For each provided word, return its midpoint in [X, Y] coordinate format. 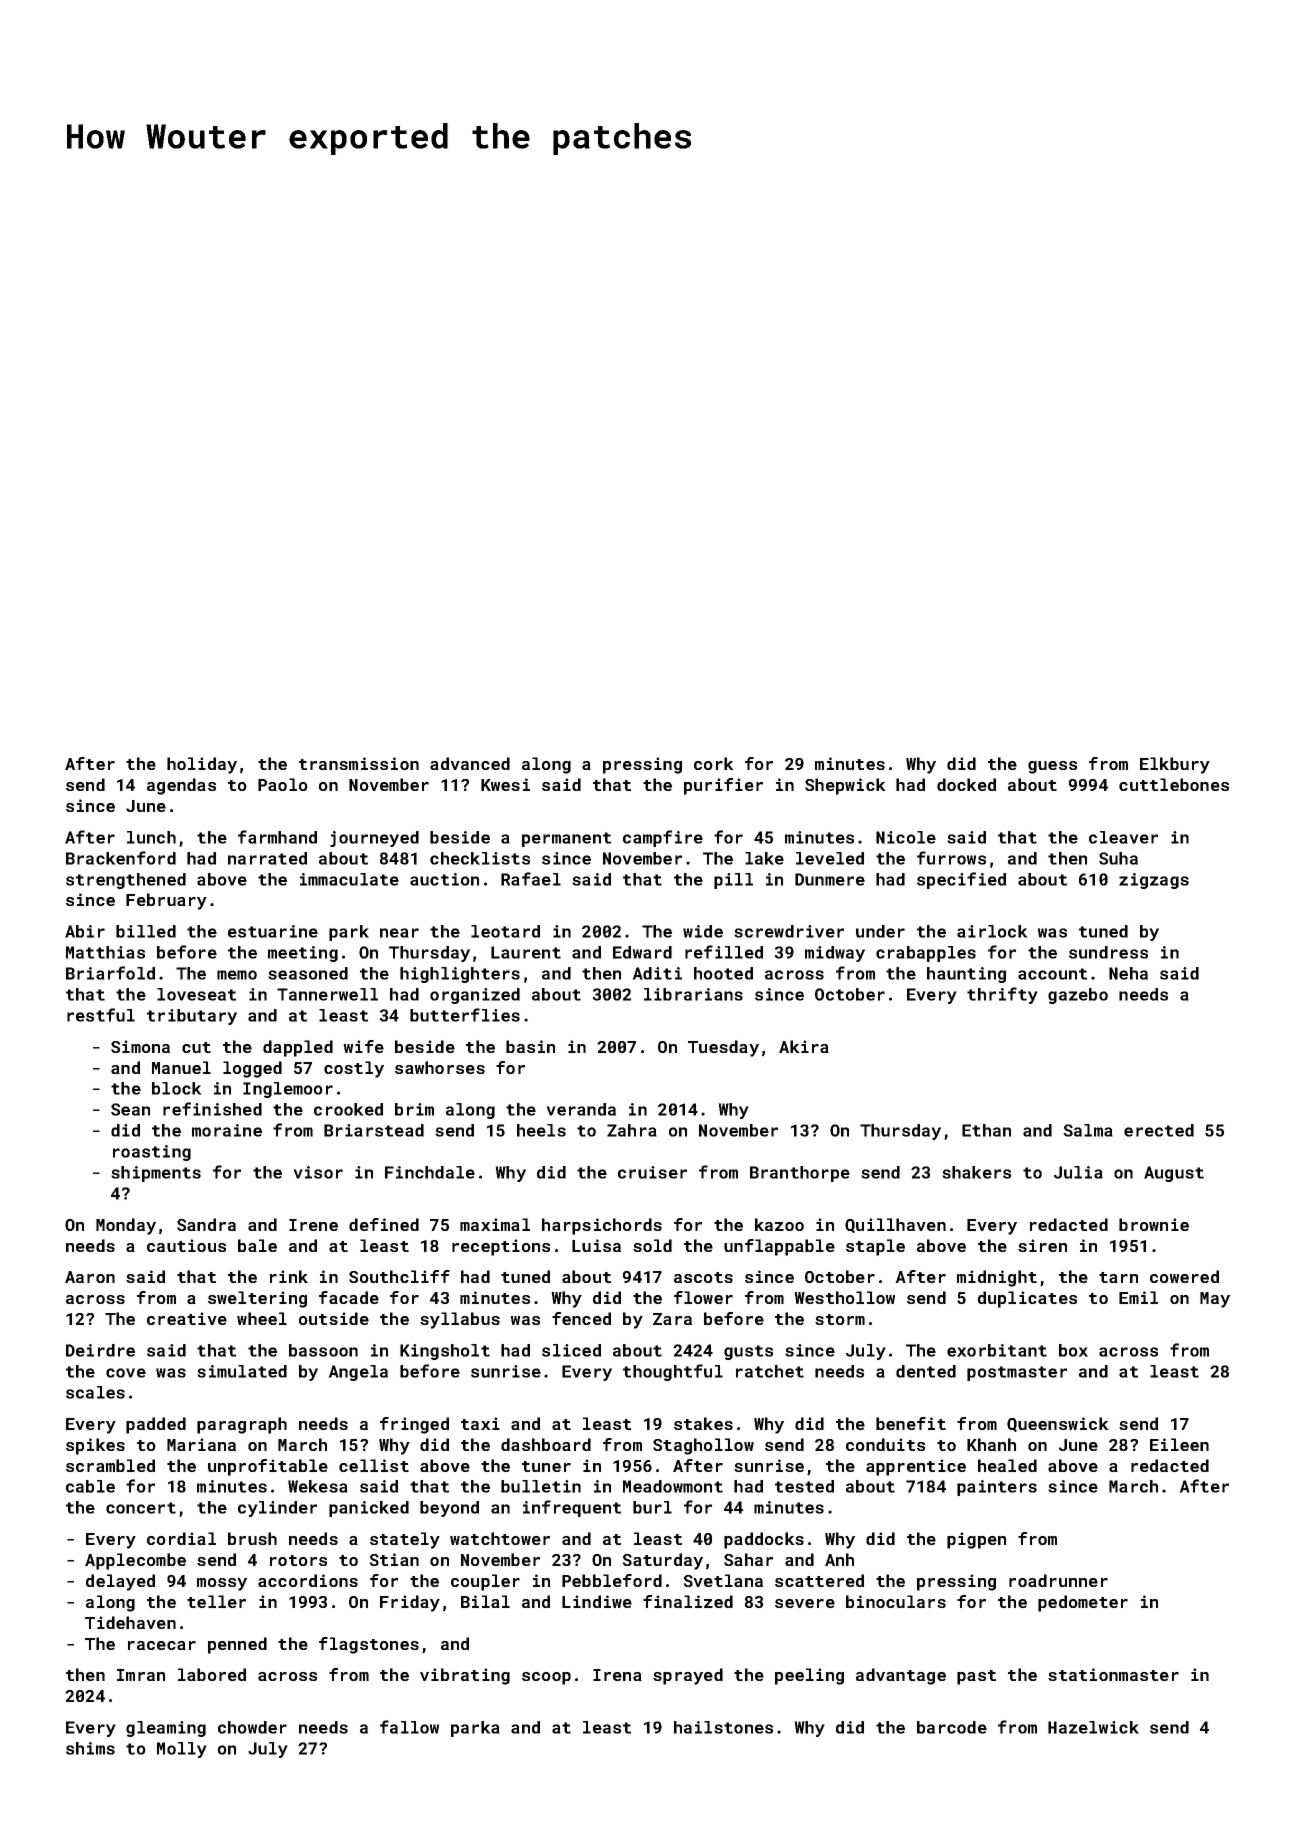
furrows [951, 858]
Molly [182, 1750]
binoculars [896, 1601]
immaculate [349, 879]
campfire [663, 838]
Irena [617, 1675]
